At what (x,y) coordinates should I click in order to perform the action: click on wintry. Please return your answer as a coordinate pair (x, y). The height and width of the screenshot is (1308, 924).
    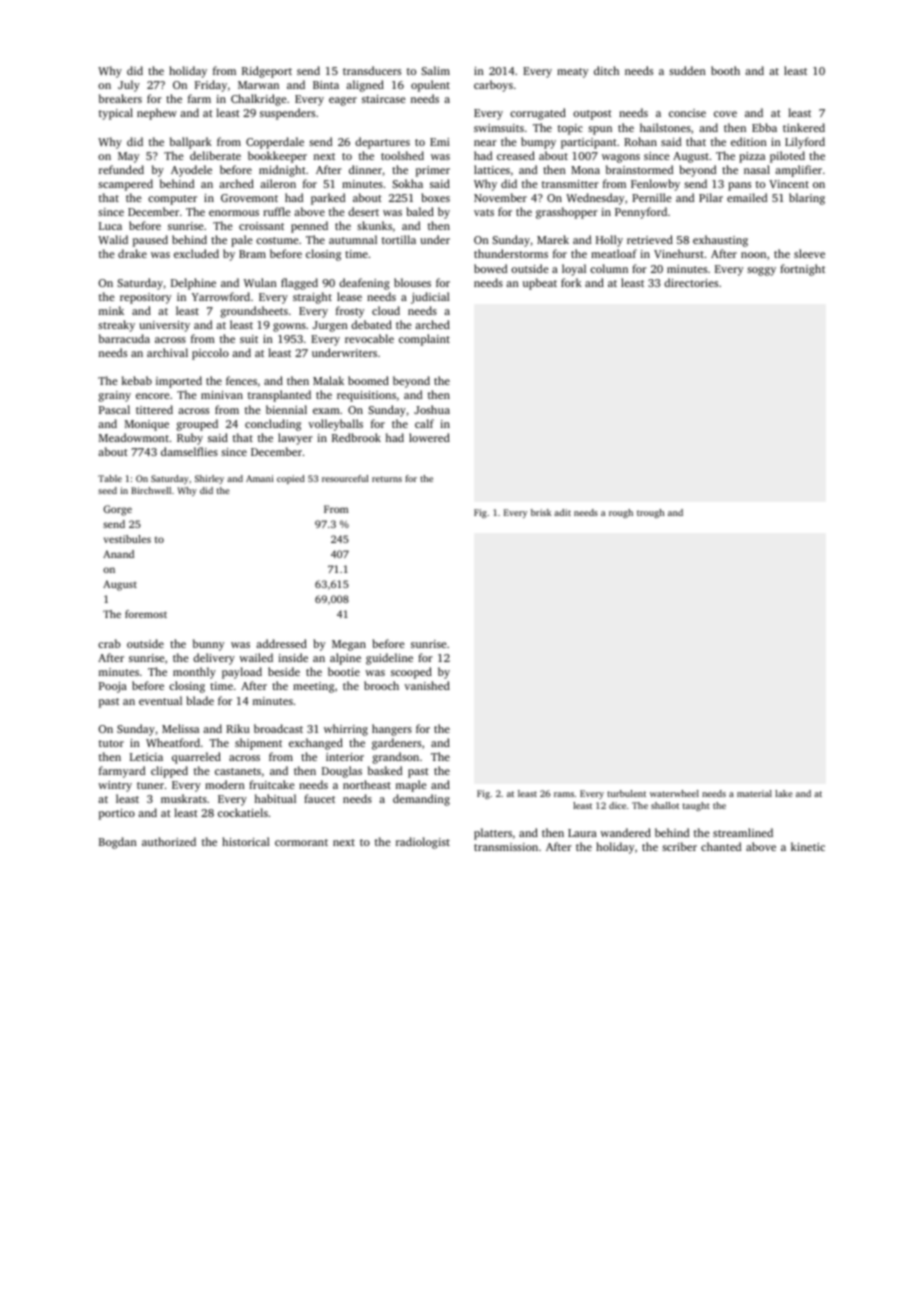
    Looking at the image, I should click on (115, 786).
